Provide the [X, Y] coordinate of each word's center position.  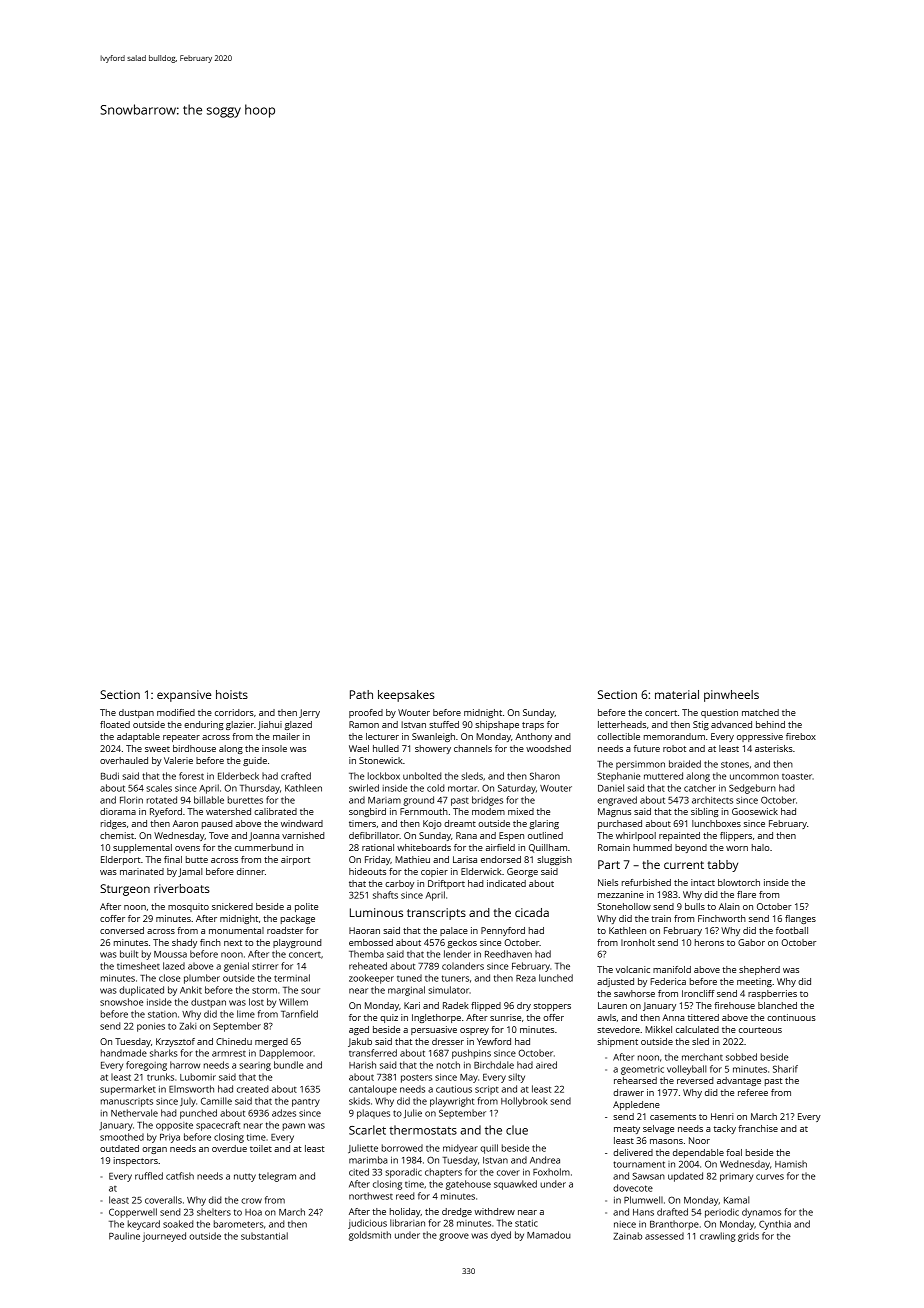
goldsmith [370, 1236]
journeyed [164, 1237]
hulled [386, 748]
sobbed [741, 1057]
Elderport [121, 860]
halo [761, 847]
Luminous [376, 912]
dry [524, 1006]
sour [310, 991]
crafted [296, 776]
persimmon [640, 765]
